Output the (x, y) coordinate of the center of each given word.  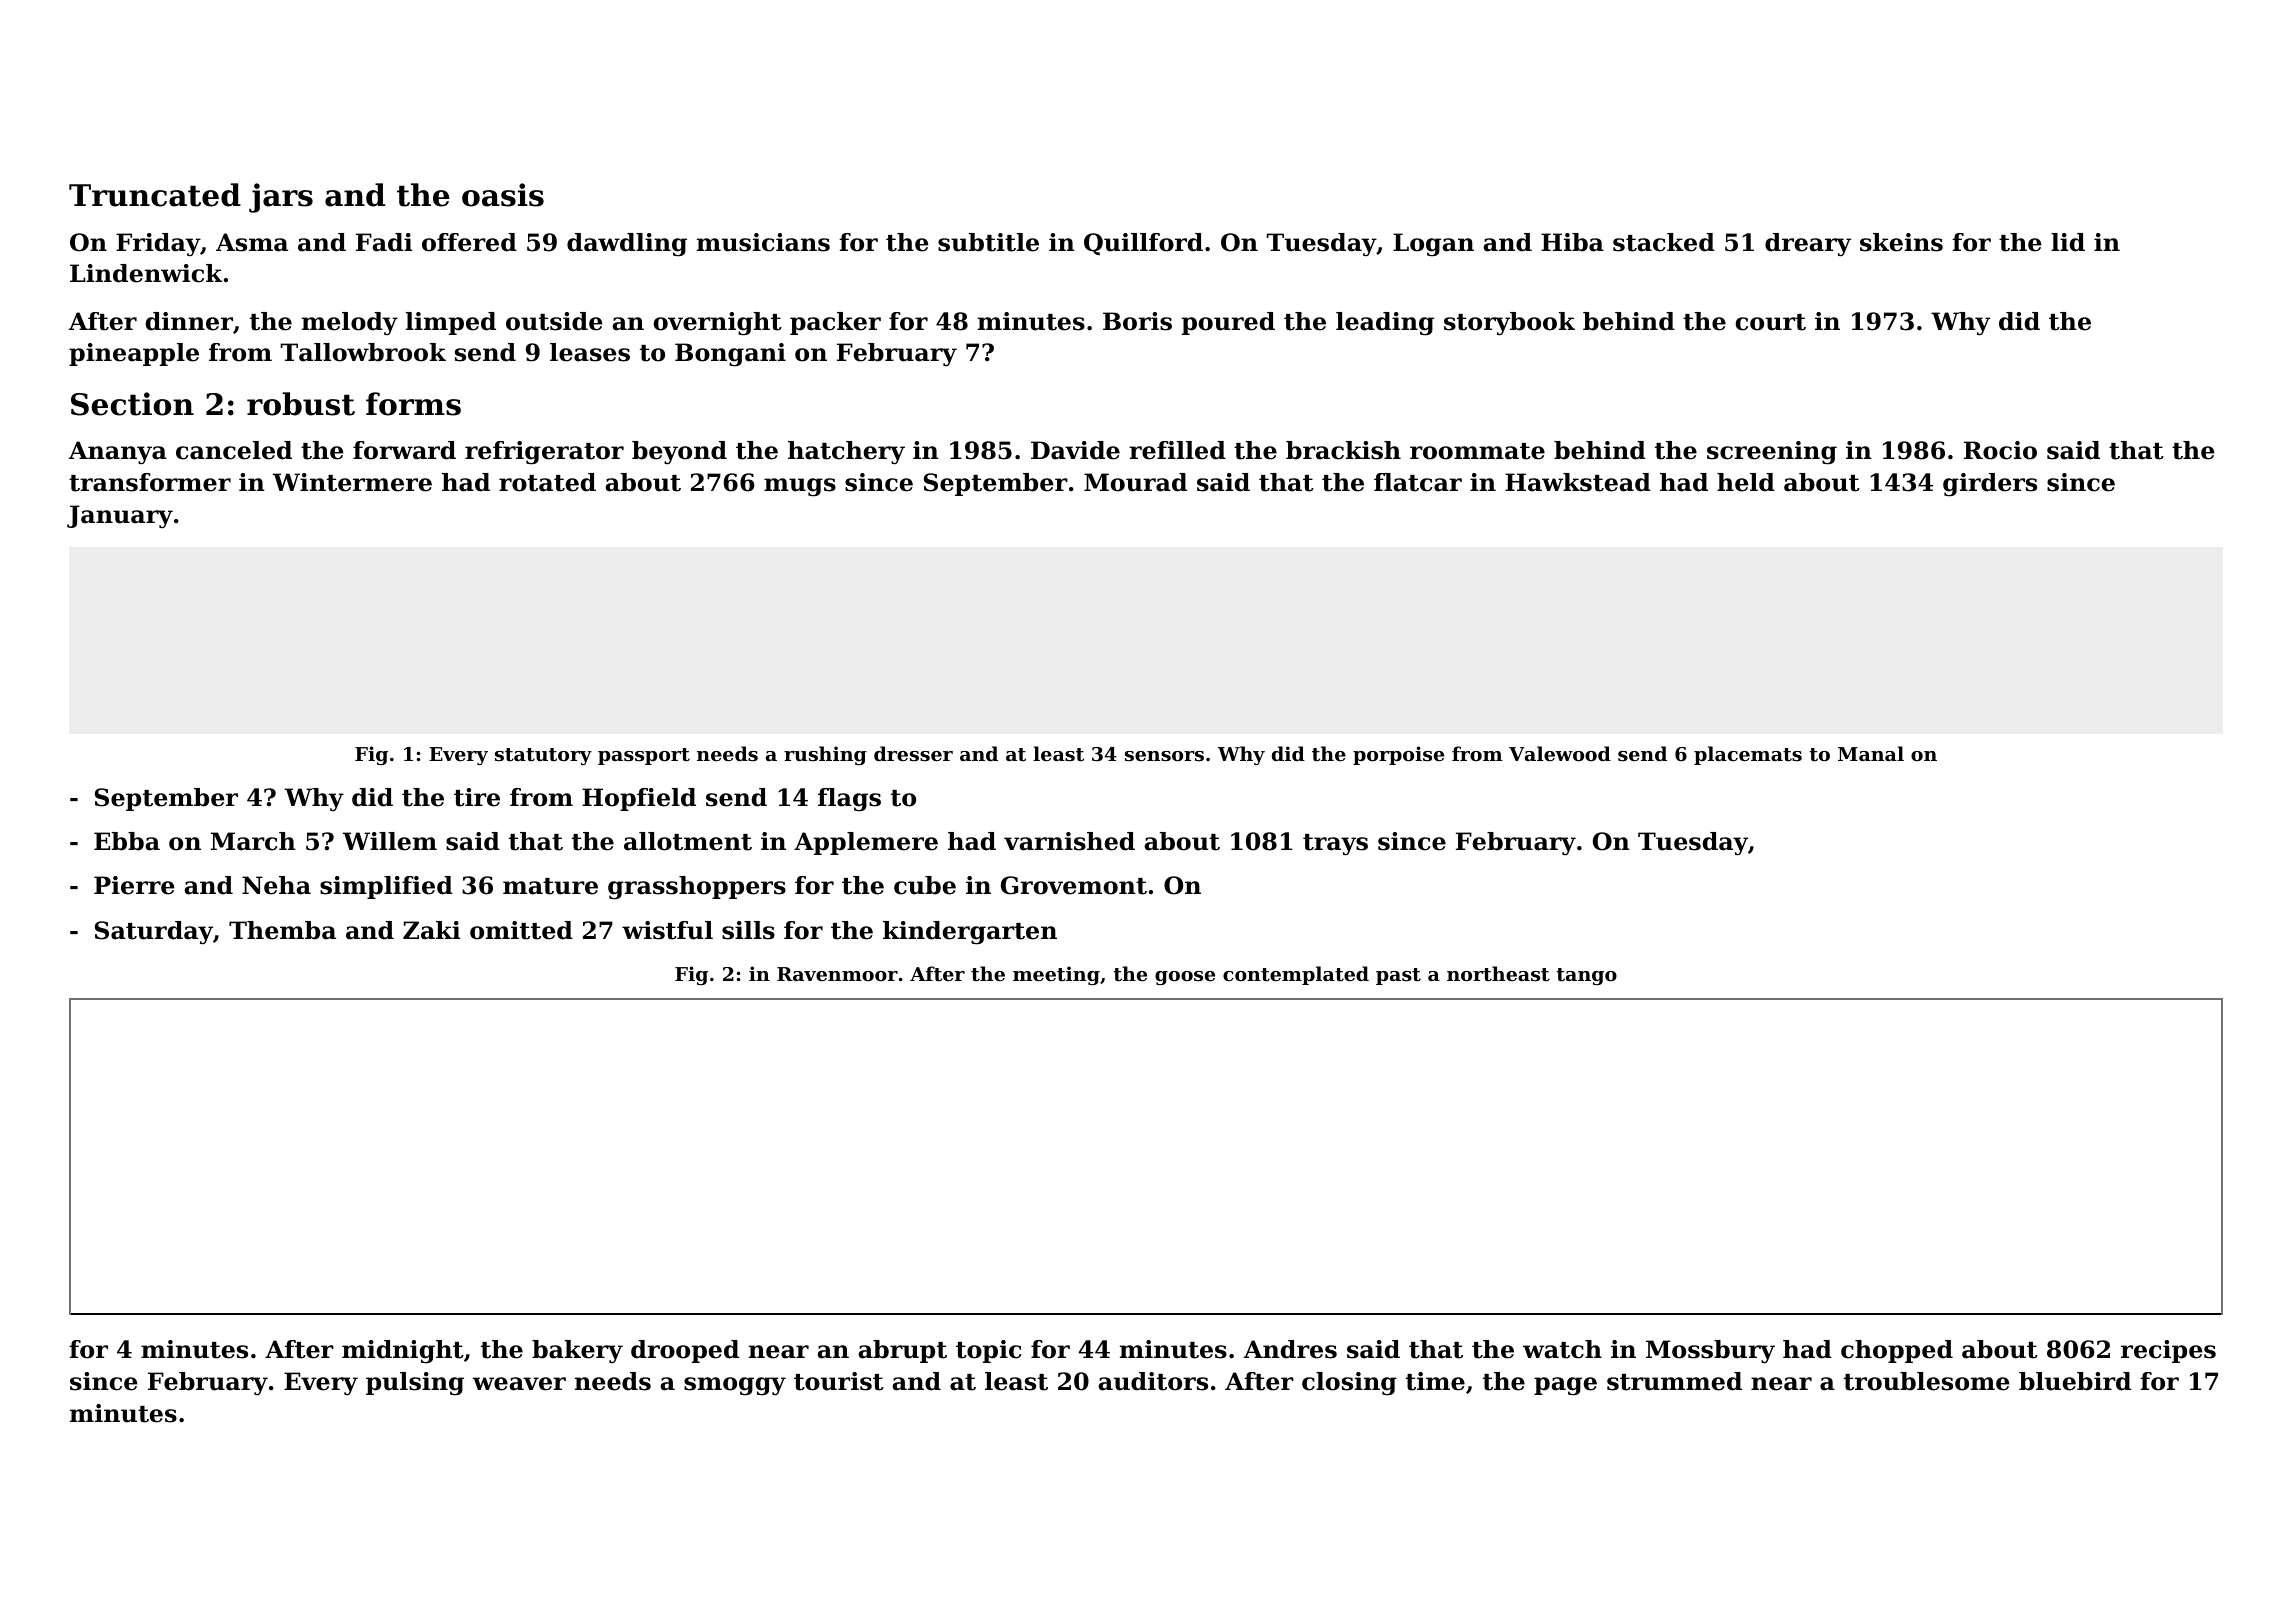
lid (2068, 242)
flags (849, 800)
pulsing (415, 1384)
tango (1586, 976)
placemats (1748, 755)
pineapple (134, 354)
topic (989, 1351)
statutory (543, 756)
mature (550, 886)
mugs (800, 487)
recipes (2168, 1351)
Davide (1075, 450)
